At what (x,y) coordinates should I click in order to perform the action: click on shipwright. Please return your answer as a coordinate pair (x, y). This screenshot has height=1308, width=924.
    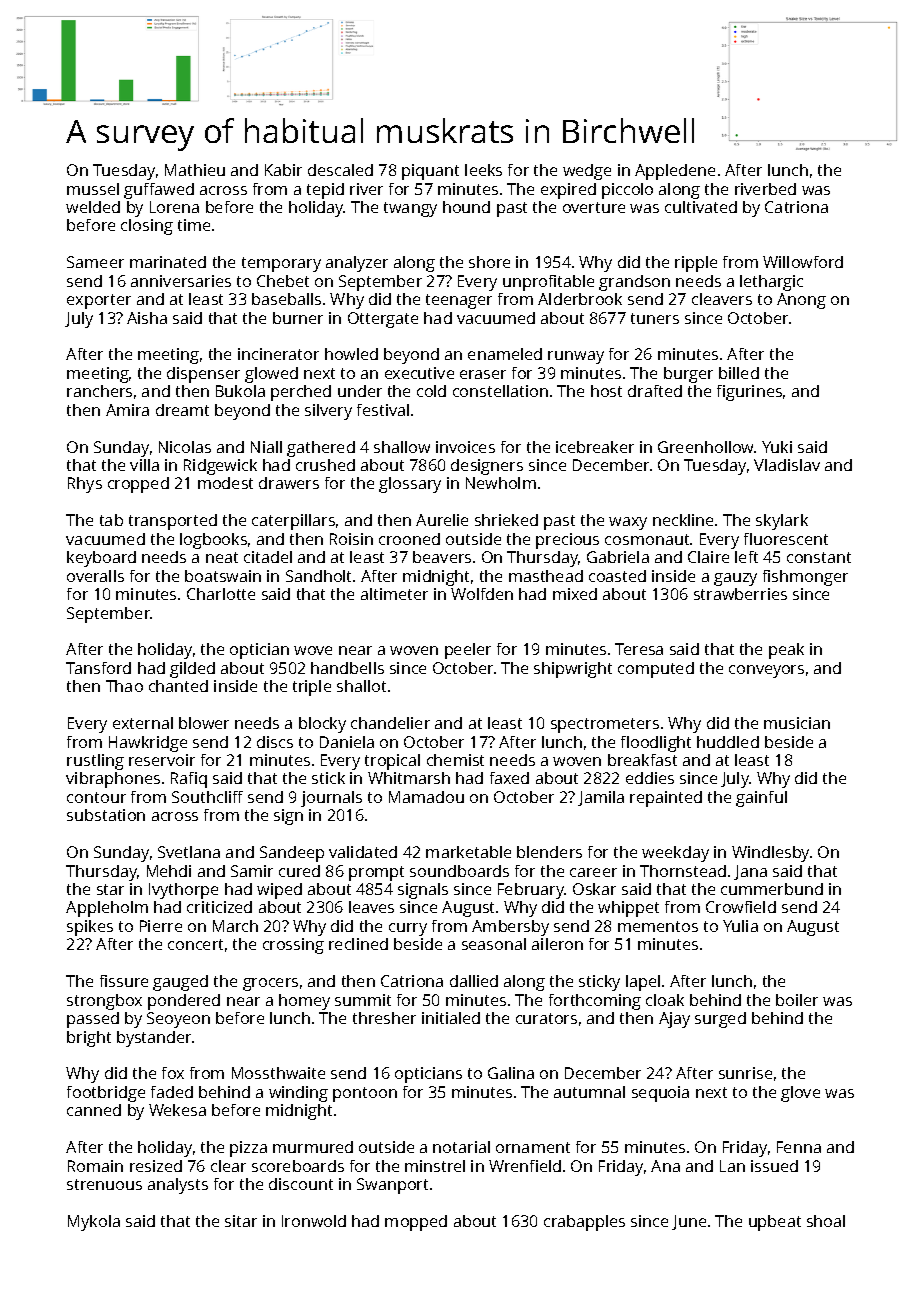
    Looking at the image, I should click on (573, 670).
